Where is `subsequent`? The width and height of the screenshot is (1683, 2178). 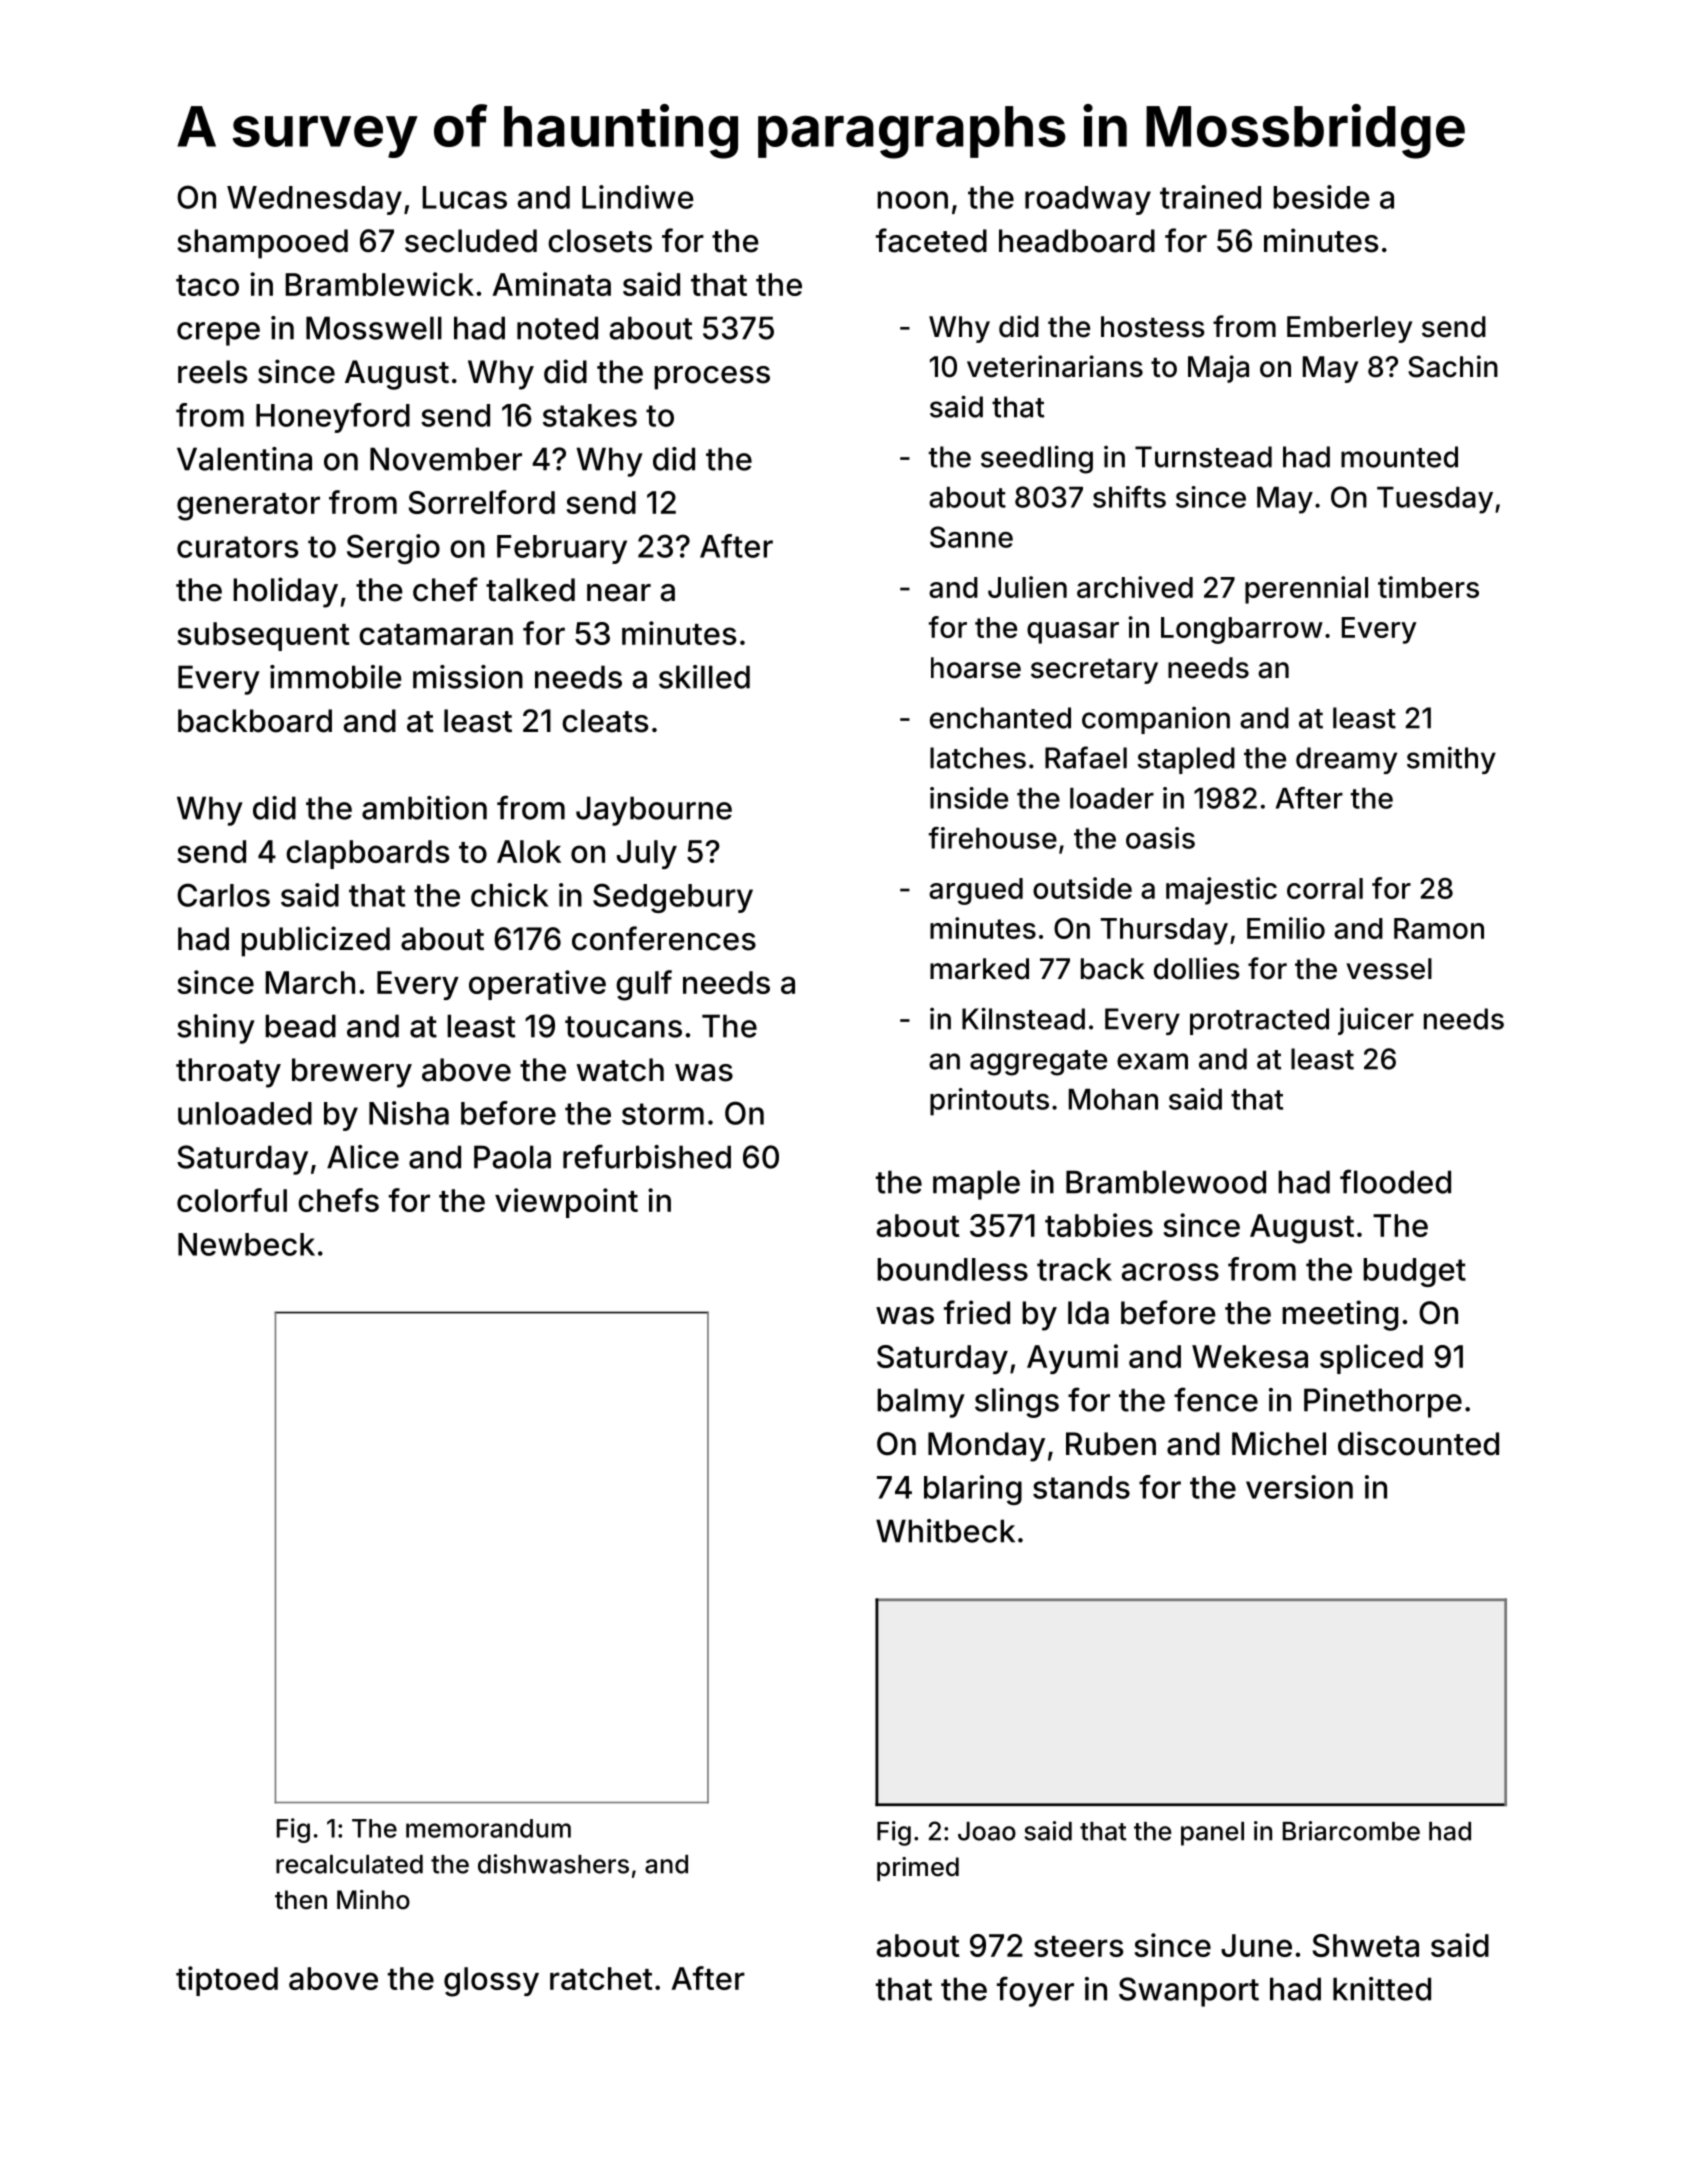
subsequent is located at coordinates (263, 636).
